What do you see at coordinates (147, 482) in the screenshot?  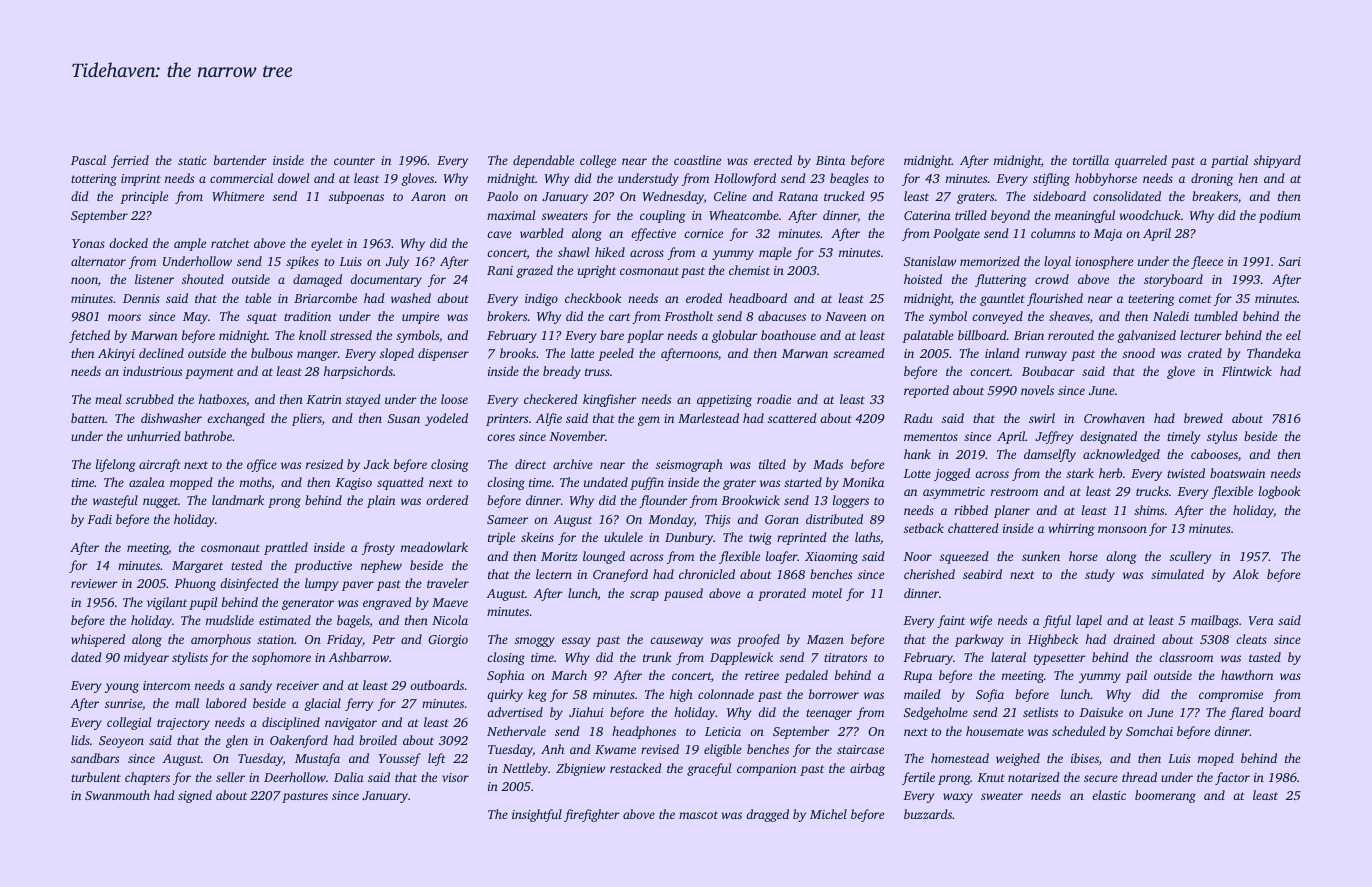 I see `azalea` at bounding box center [147, 482].
